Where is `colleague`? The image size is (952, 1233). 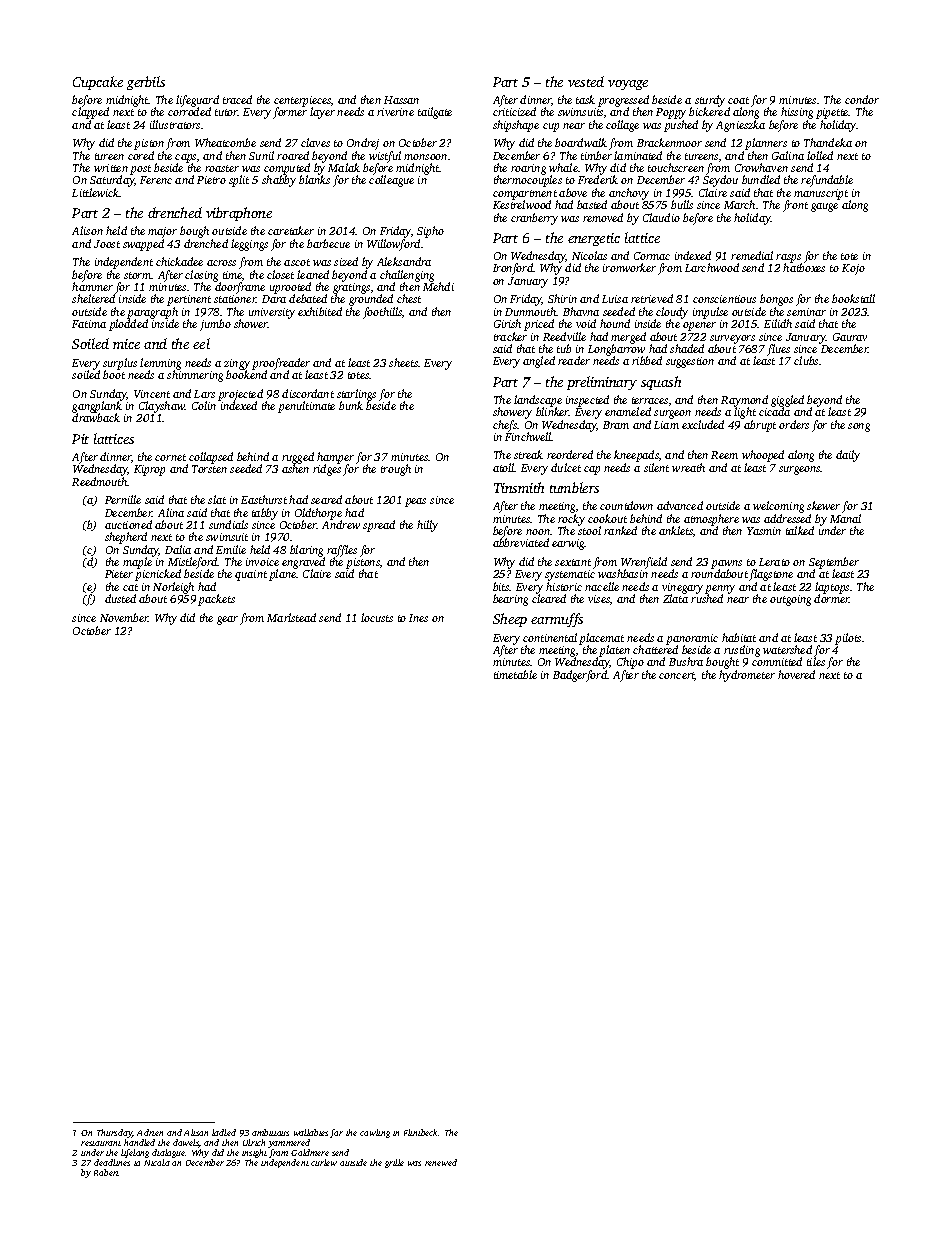
colleague is located at coordinates (391, 181).
